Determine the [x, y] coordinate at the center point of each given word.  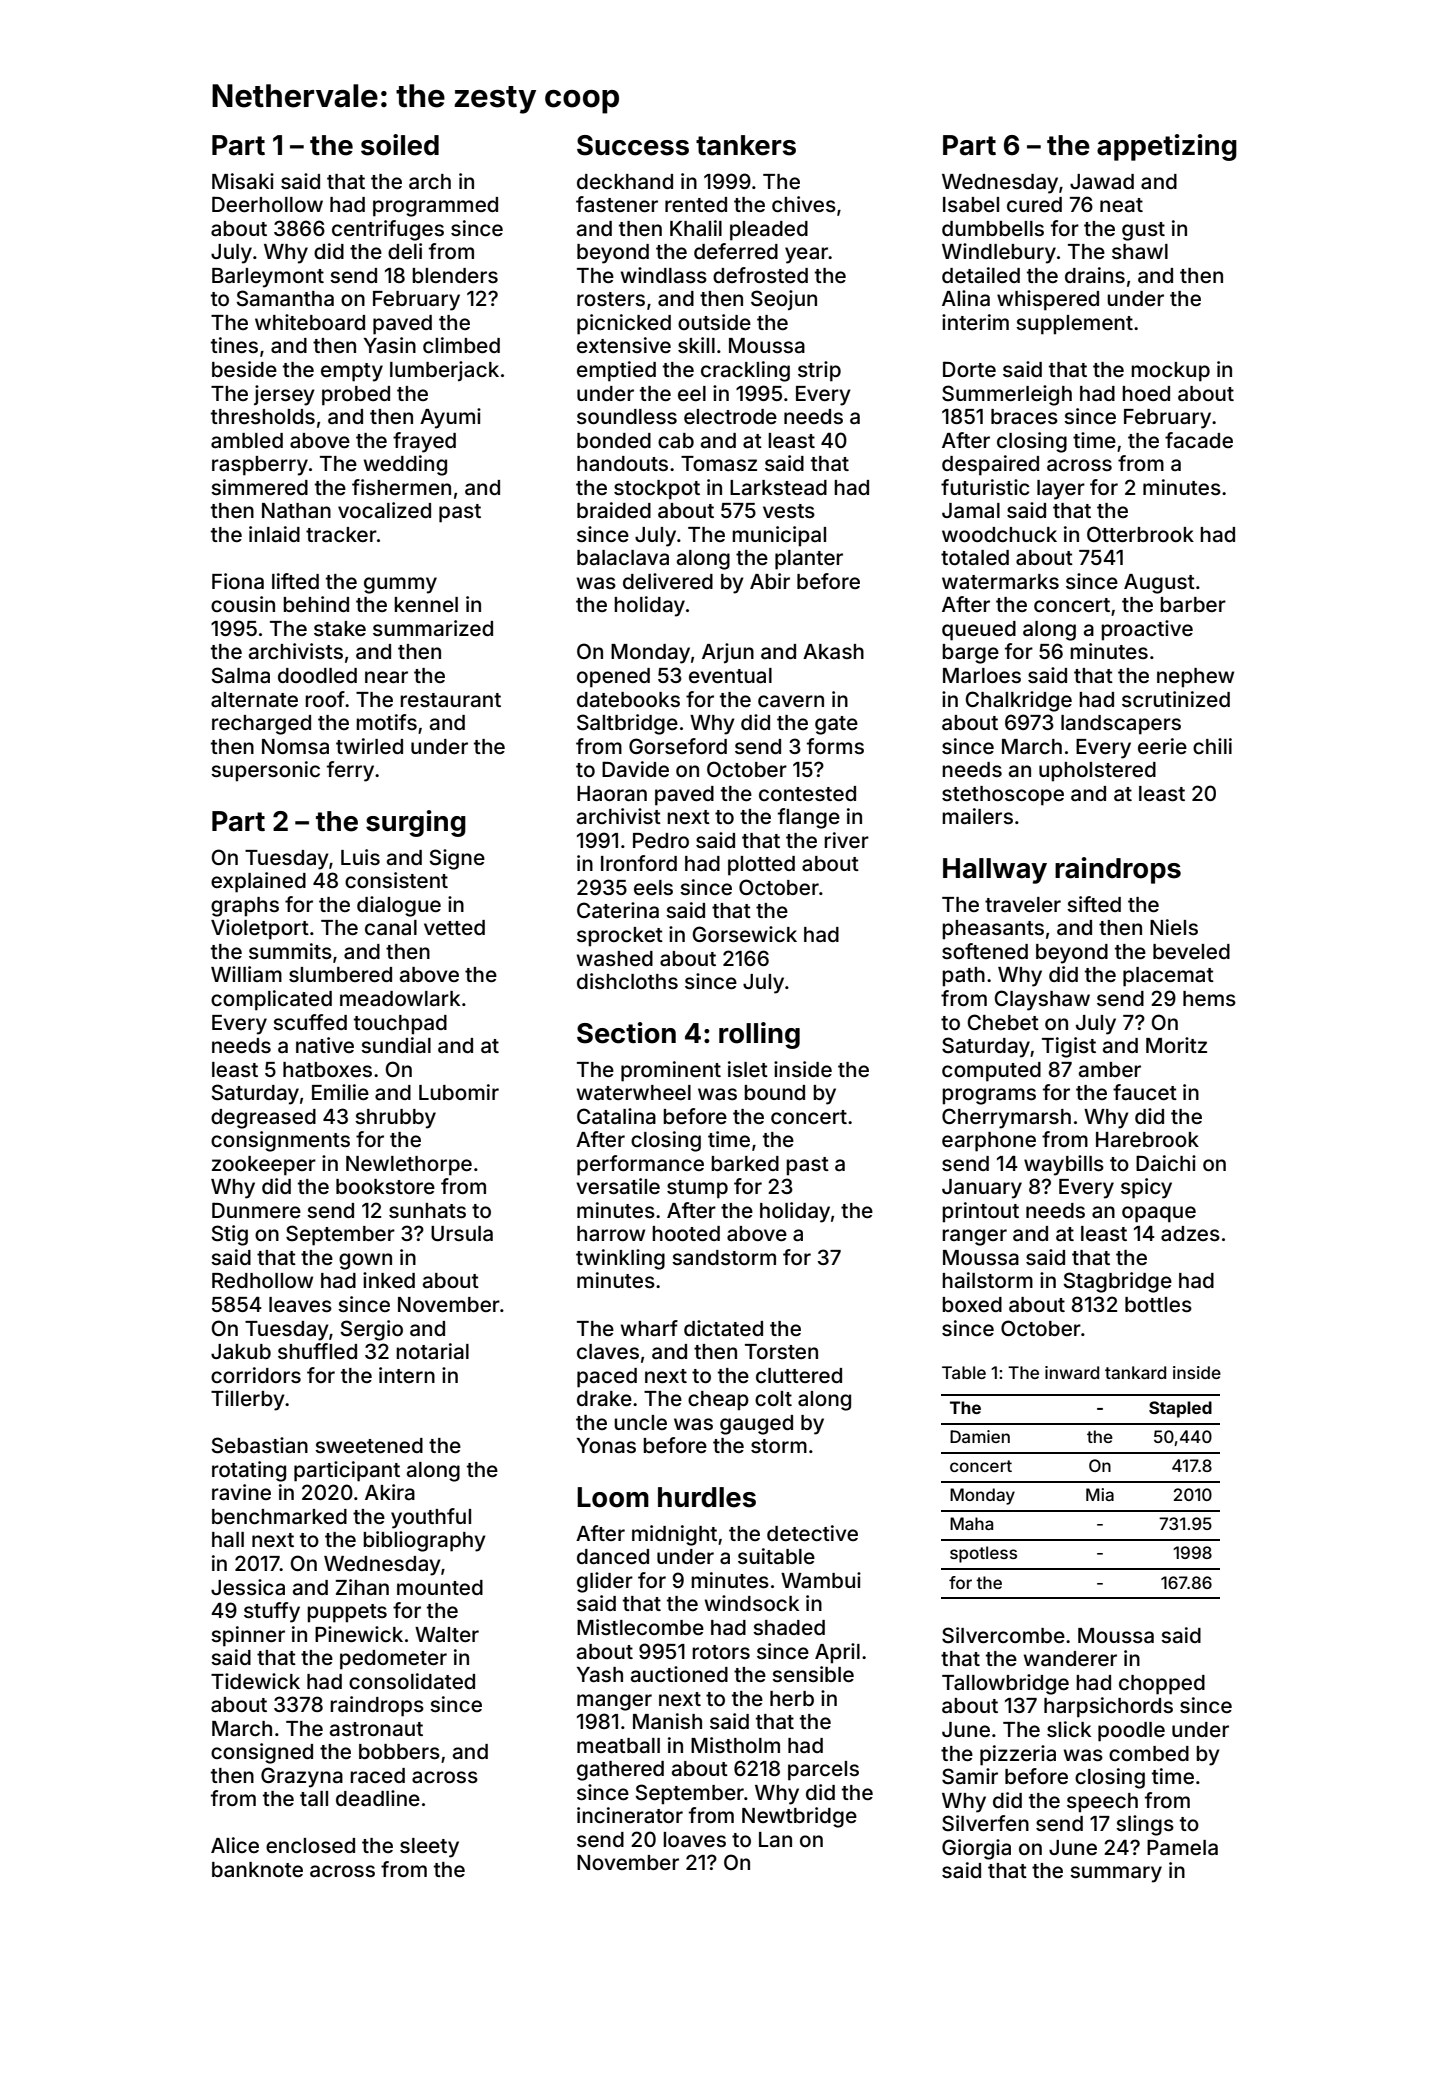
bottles [1158, 1304]
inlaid [274, 534]
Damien [980, 1436]
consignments [280, 1141]
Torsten [781, 1351]
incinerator [630, 1815]
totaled [975, 557]
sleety [429, 1848]
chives [804, 204]
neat [1121, 205]
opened [613, 678]
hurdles [707, 1497]
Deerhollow [267, 204]
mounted [440, 1587]
